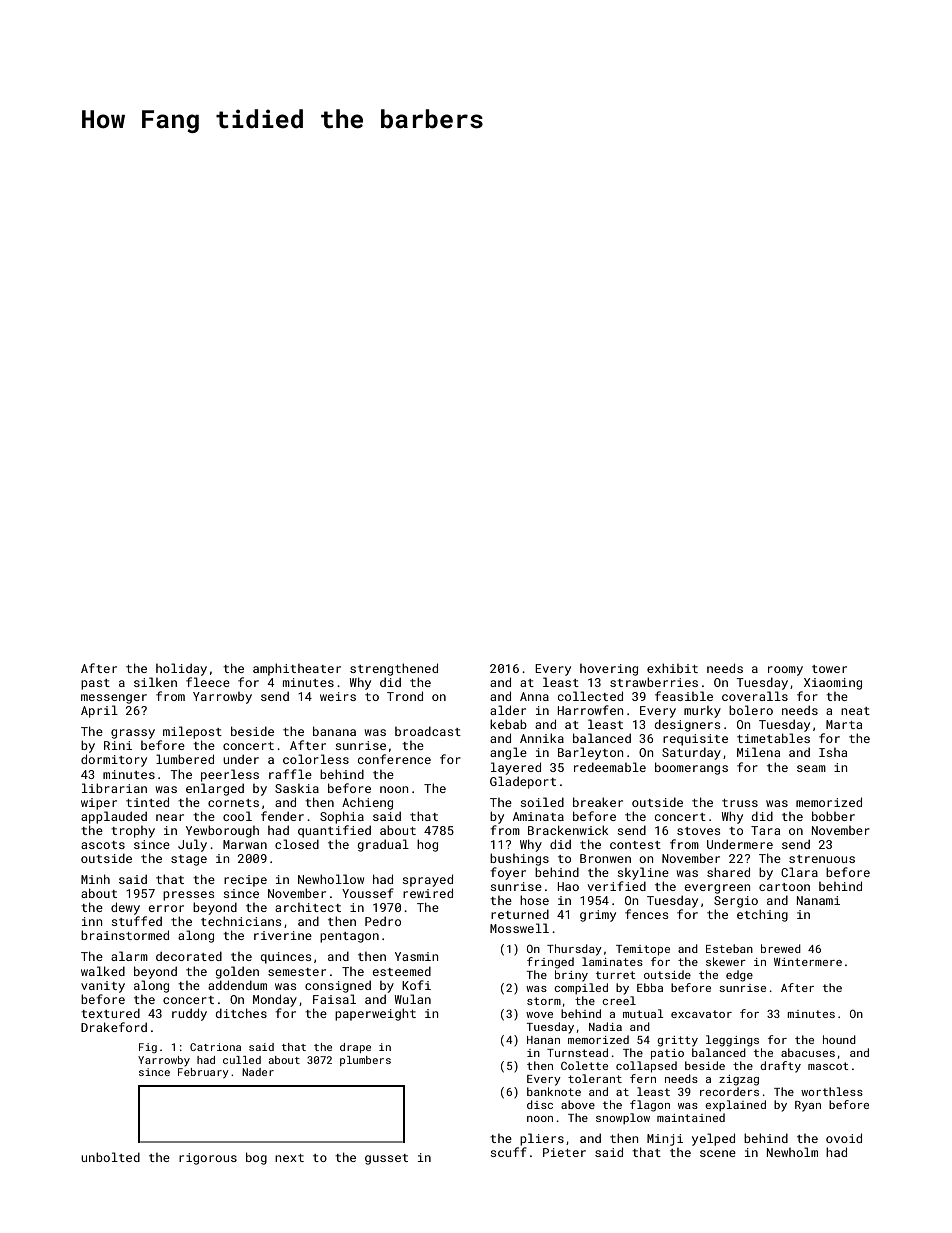 This document has width=952, height=1233. What do you see at coordinates (375, 1014) in the document?
I see `paperweight` at bounding box center [375, 1014].
